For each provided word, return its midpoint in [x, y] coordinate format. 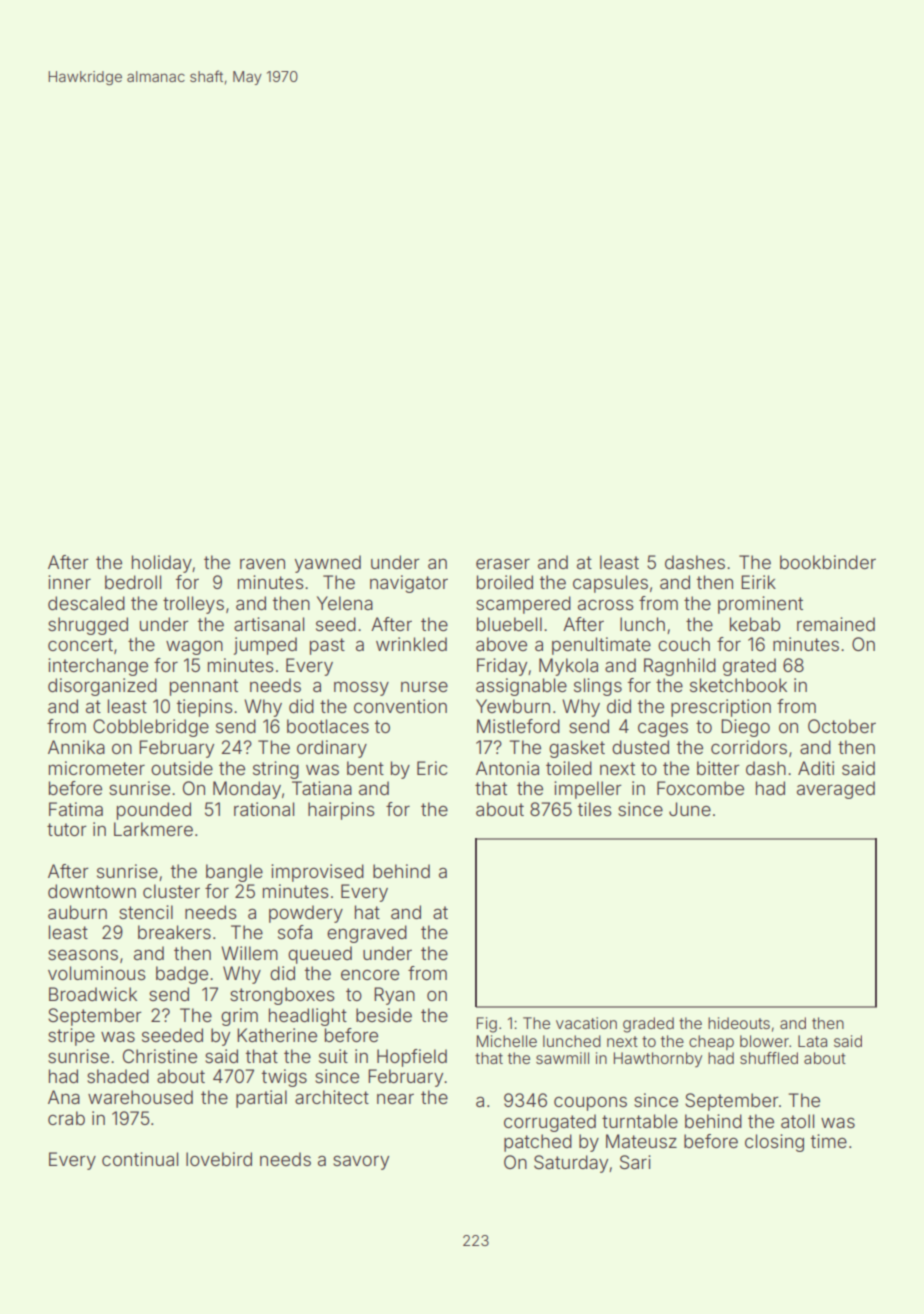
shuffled [769, 1058]
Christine [160, 1056]
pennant [204, 687]
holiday [162, 564]
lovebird [219, 1159]
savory [361, 1162]
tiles [595, 809]
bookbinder [828, 562]
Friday [502, 667]
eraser [503, 563]
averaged [836, 790]
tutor [67, 829]
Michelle [507, 1041]
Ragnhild [680, 667]
